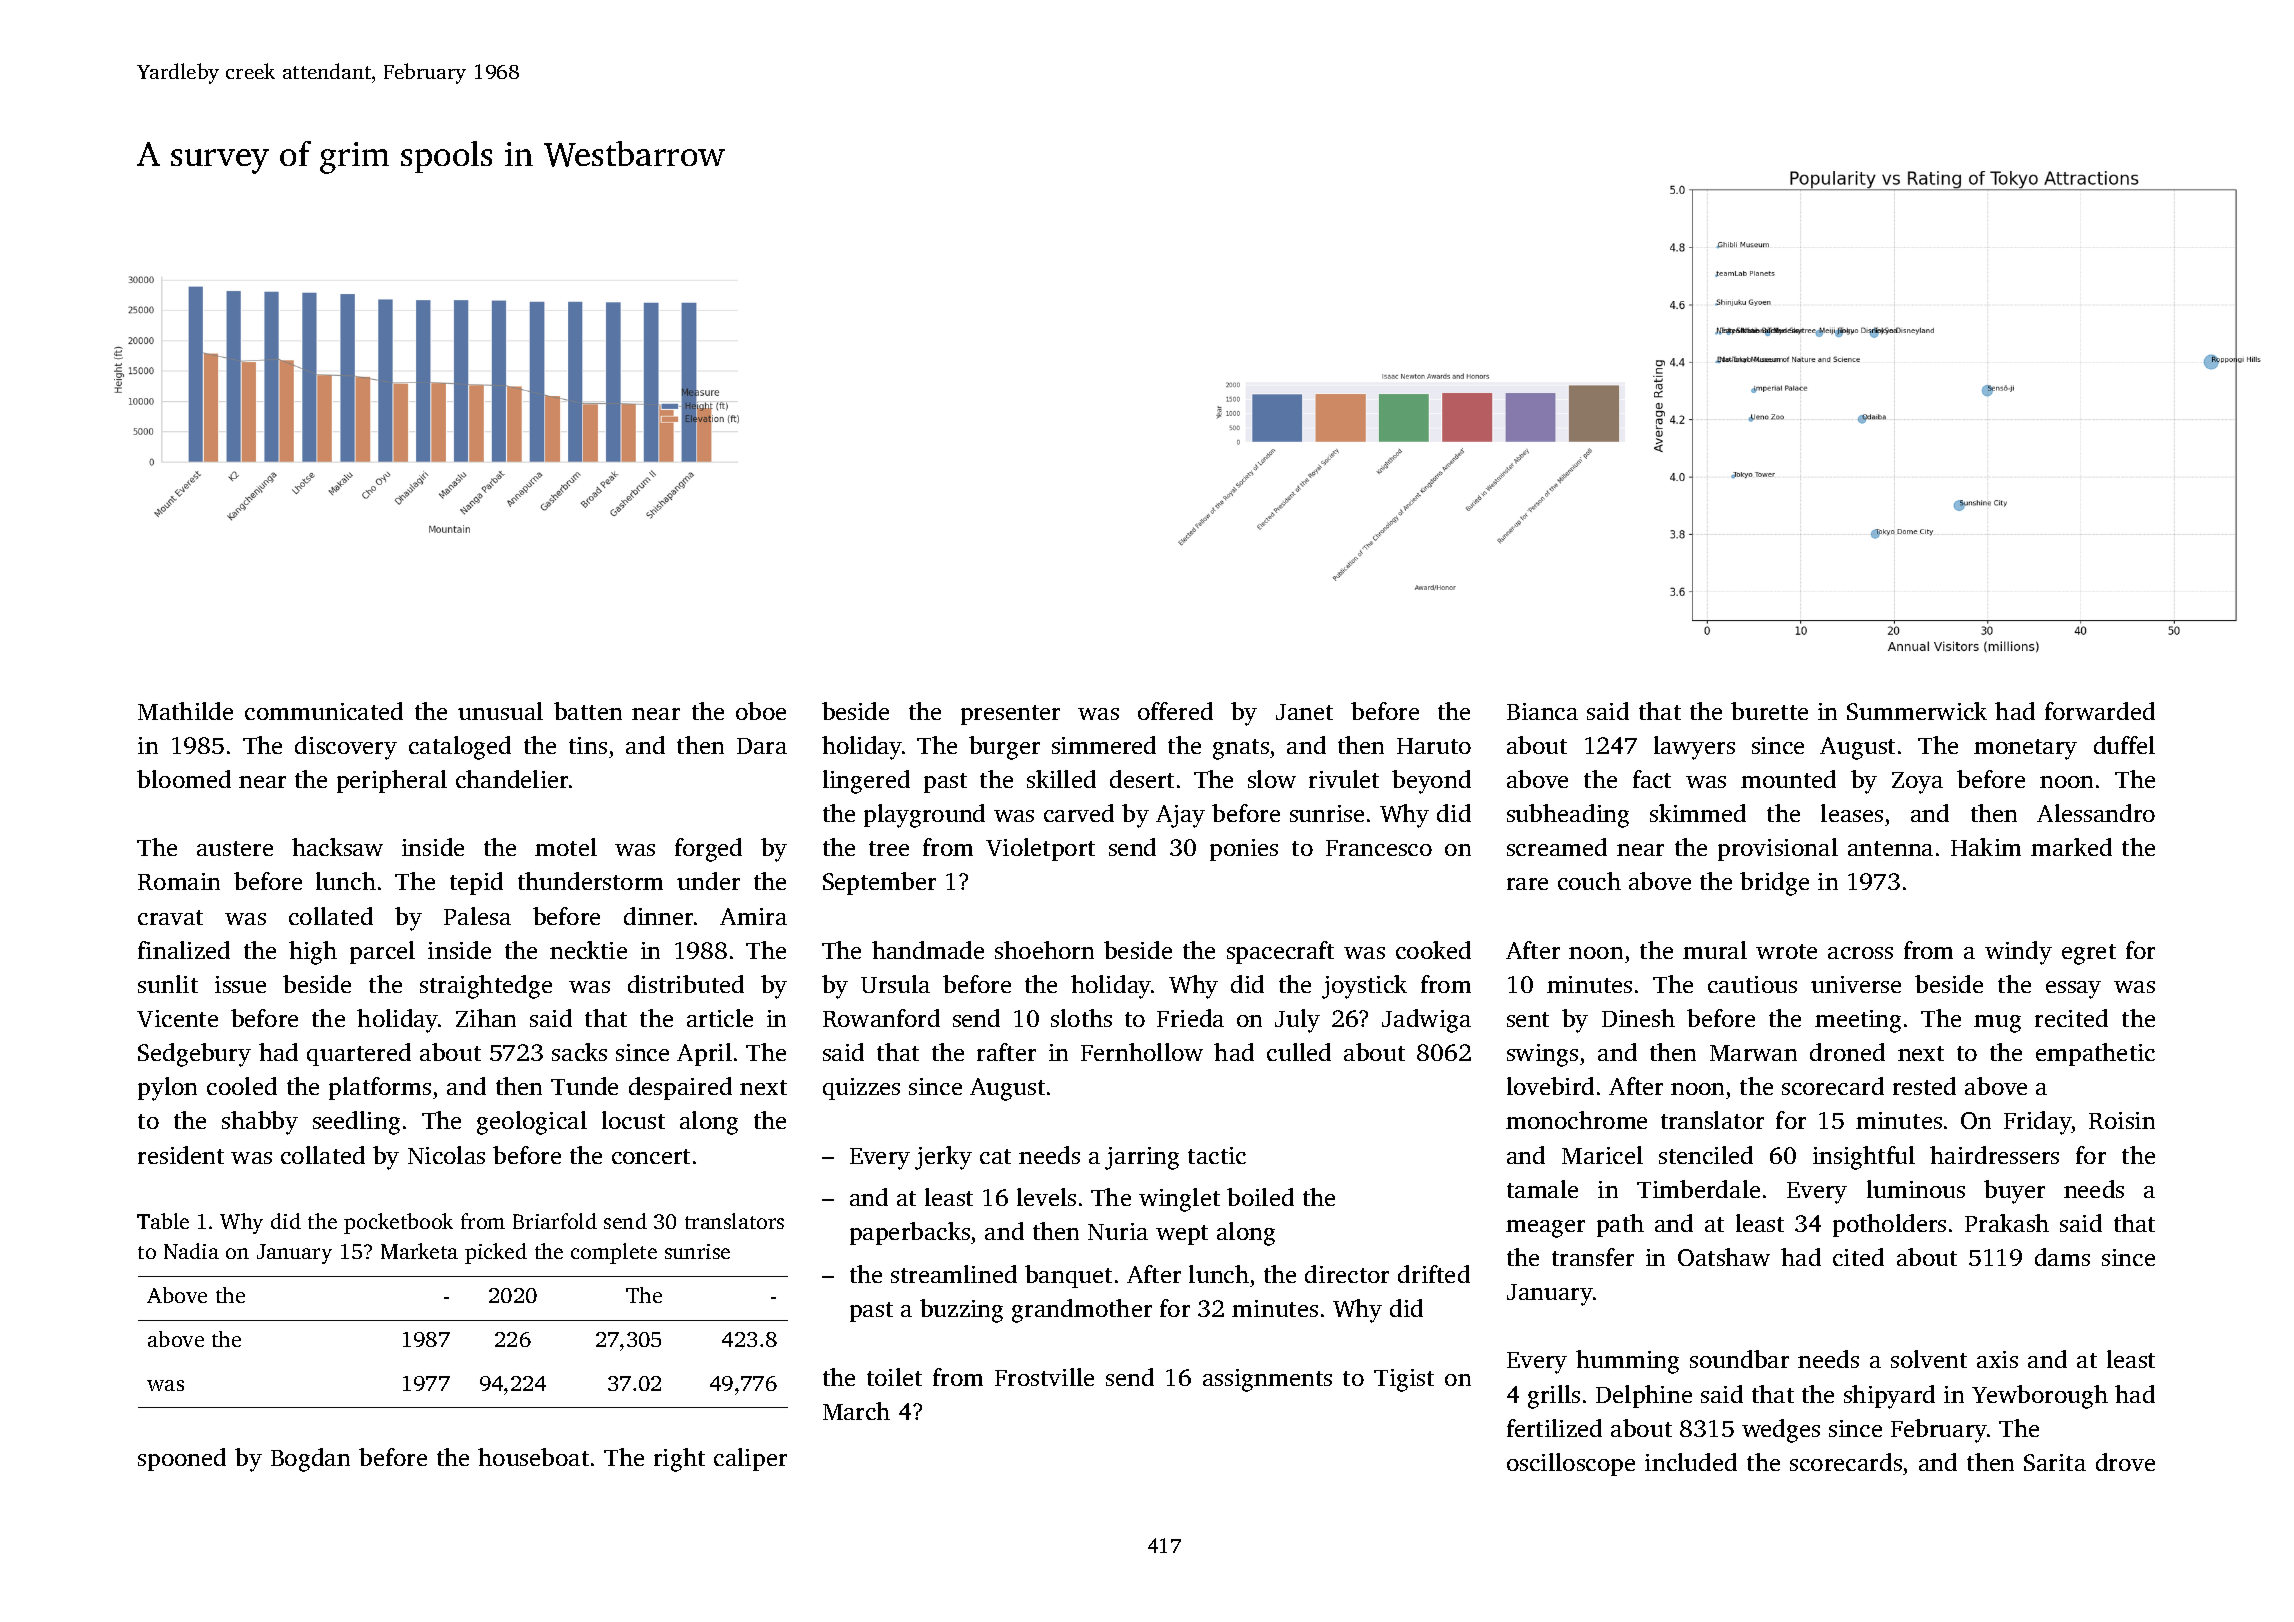  What do you see at coordinates (356, 1123) in the page?
I see `seedling` at bounding box center [356, 1123].
